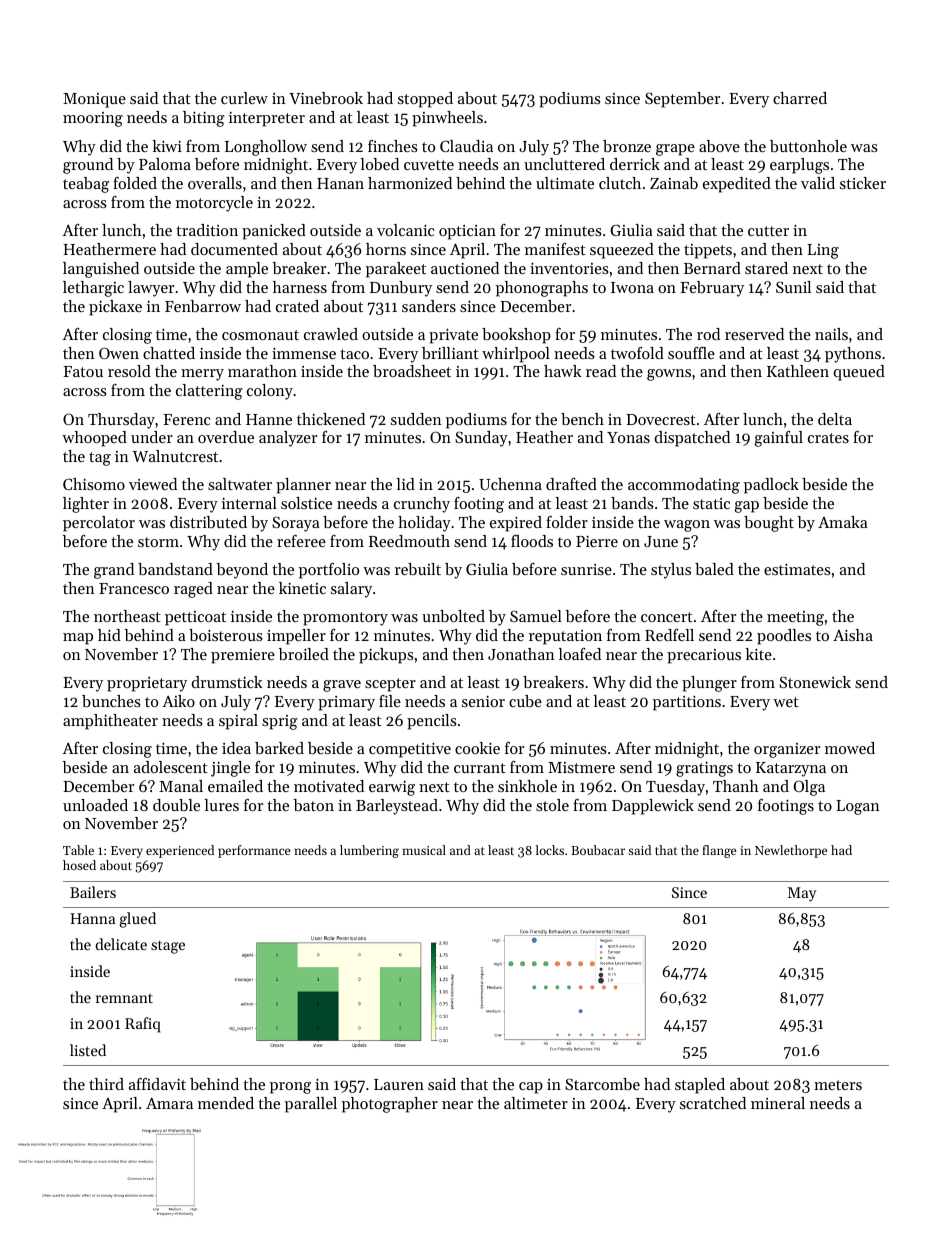 The width and height of the screenshot is (952, 1233). What do you see at coordinates (95, 805) in the screenshot?
I see `unloaded` at bounding box center [95, 805].
